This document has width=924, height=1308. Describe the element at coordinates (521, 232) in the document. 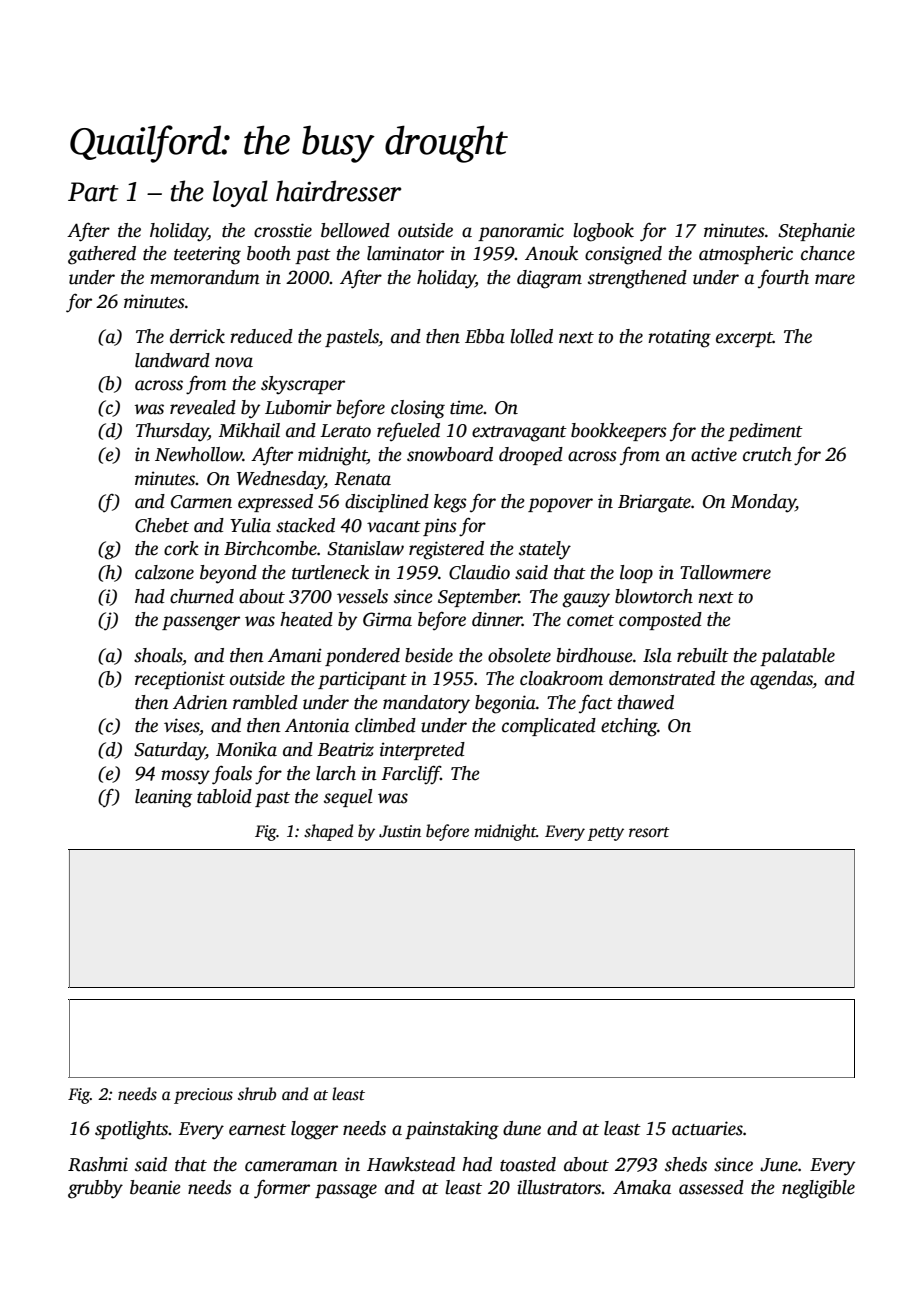

I see `panoramic` at that location.
